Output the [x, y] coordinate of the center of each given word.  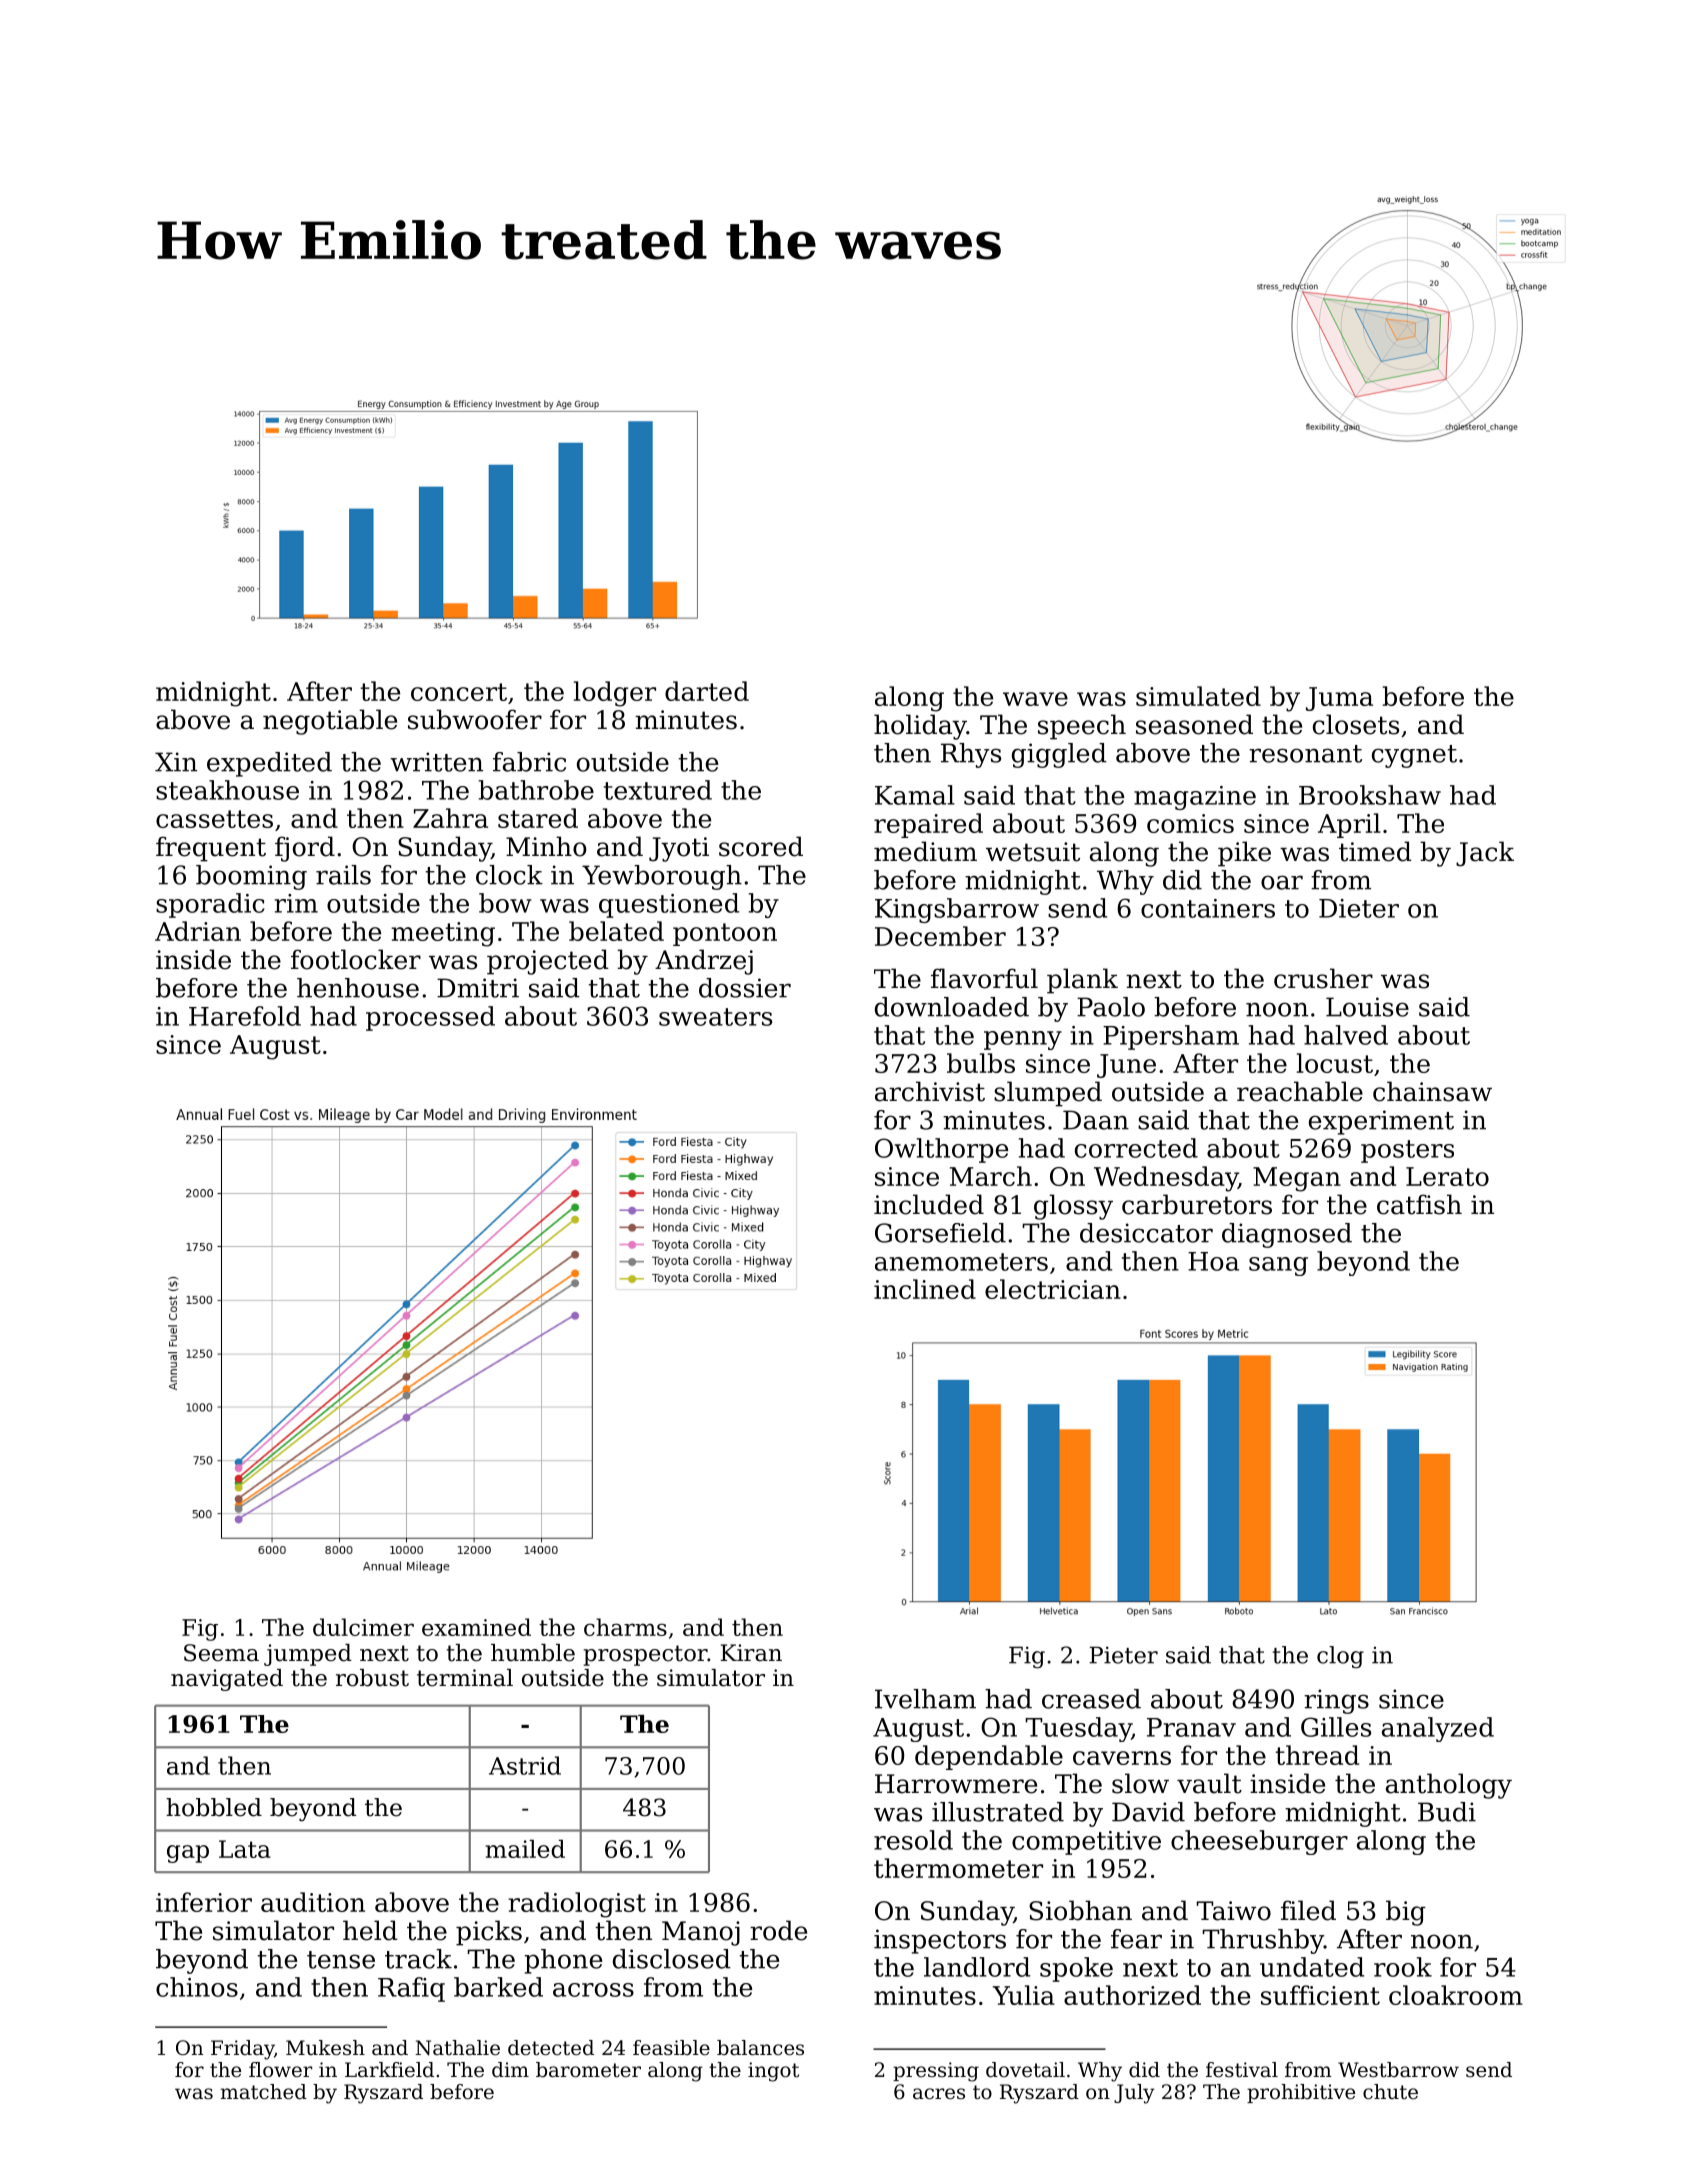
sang [1278, 1266]
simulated [1198, 696]
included [929, 1204]
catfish [1419, 1204]
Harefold [245, 1016]
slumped [1048, 1094]
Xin [176, 762]
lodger [615, 694]
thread [1317, 1755]
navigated [227, 1680]
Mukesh [325, 2047]
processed [430, 1018]
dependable [989, 1757]
